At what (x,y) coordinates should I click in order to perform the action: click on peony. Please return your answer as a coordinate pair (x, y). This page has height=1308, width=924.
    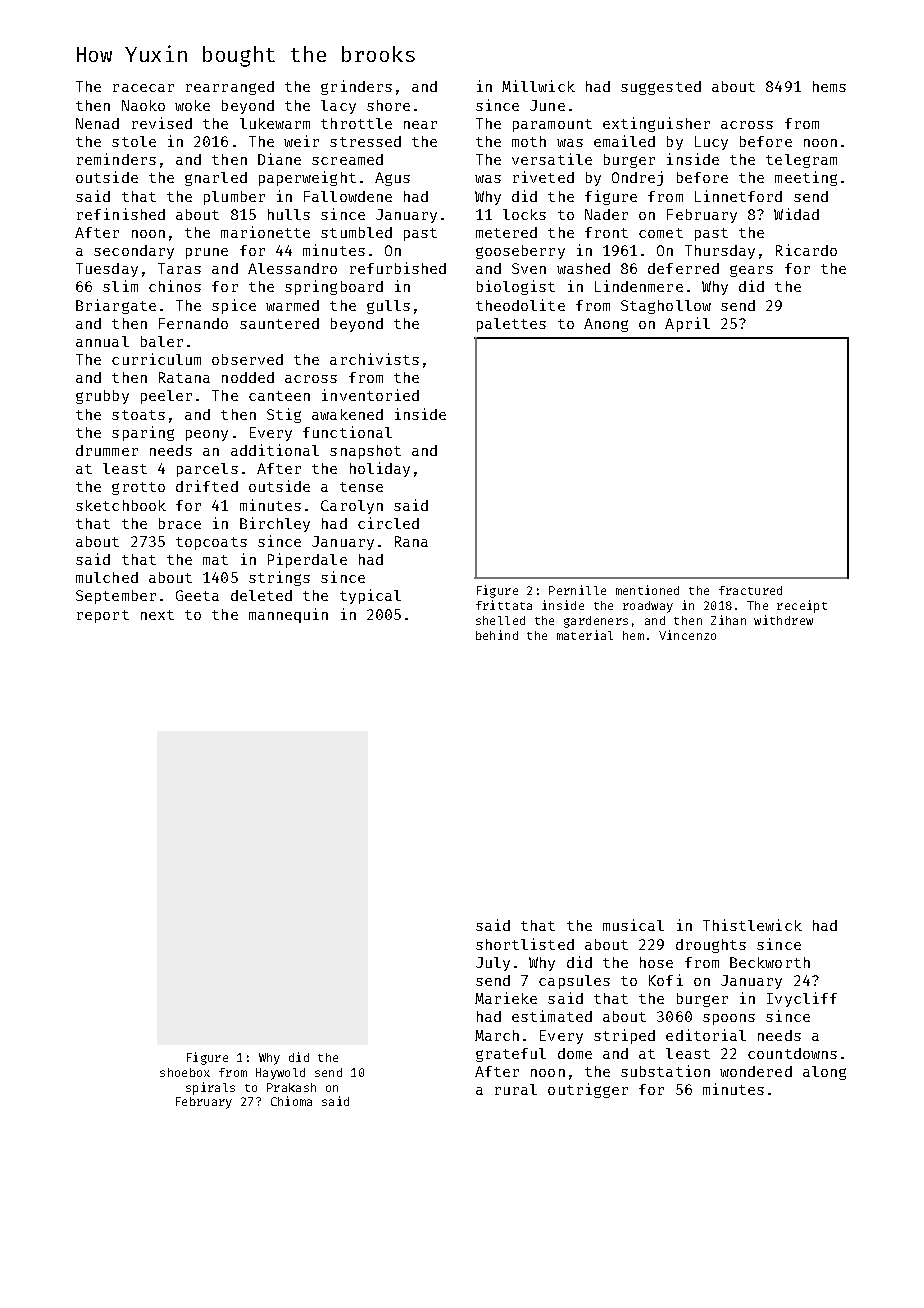
    Looking at the image, I should click on (207, 435).
